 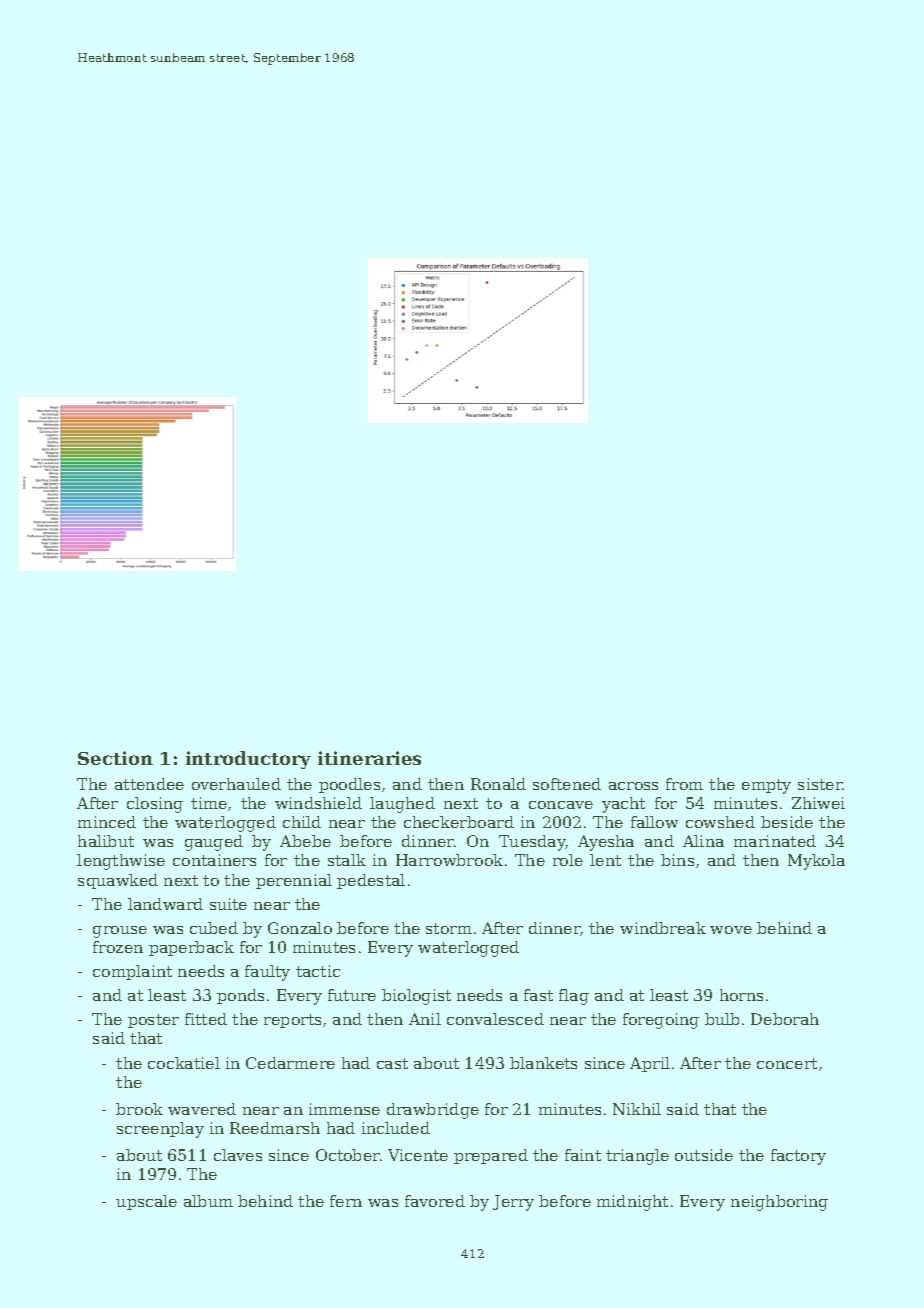 What do you see at coordinates (567, 784) in the page?
I see `softened` at bounding box center [567, 784].
